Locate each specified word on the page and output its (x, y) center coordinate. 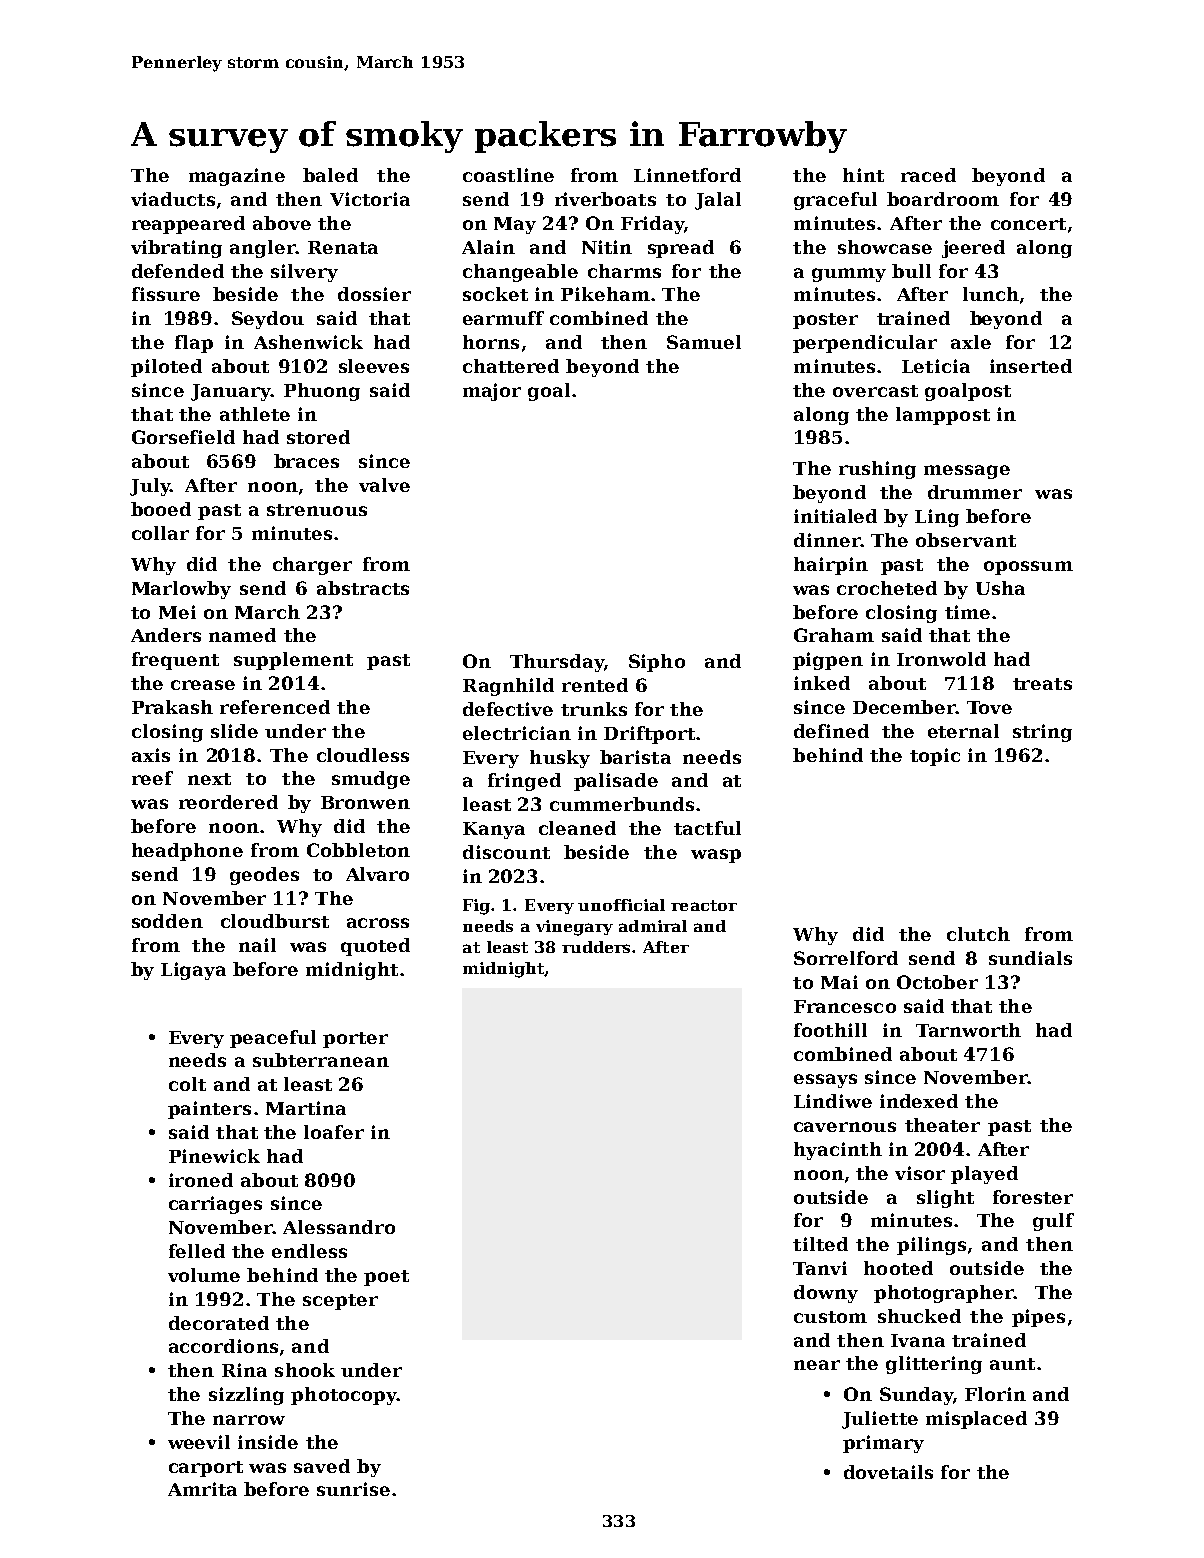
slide (234, 731)
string (1042, 733)
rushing (877, 470)
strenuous (317, 510)
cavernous (845, 1127)
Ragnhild (508, 687)
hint (863, 175)
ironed (201, 1180)
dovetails (888, 1472)
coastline (508, 175)
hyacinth (838, 1151)
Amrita (202, 1489)
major (492, 392)
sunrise (353, 1489)
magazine (237, 177)
